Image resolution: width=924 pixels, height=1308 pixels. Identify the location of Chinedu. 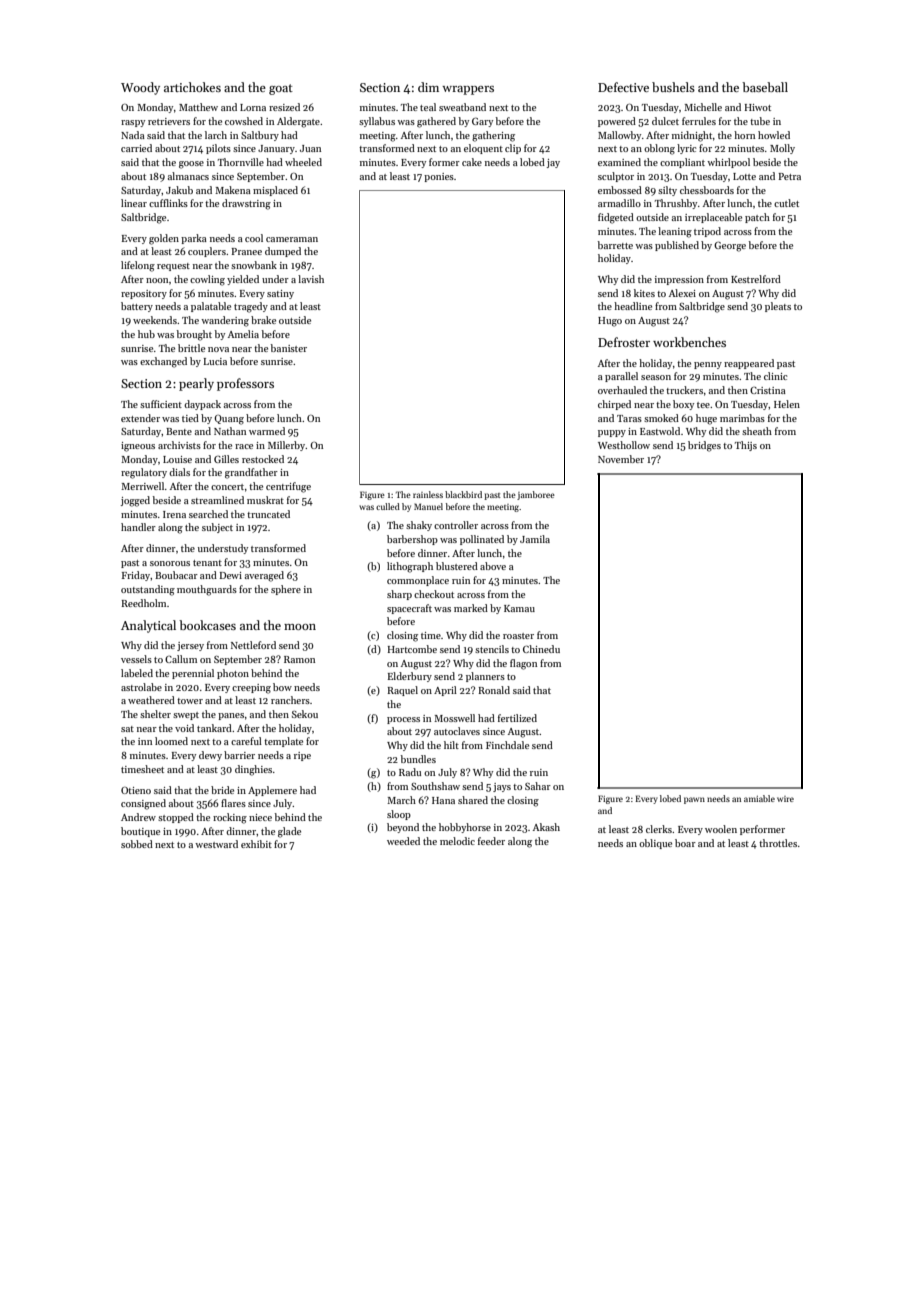
(541, 649).
